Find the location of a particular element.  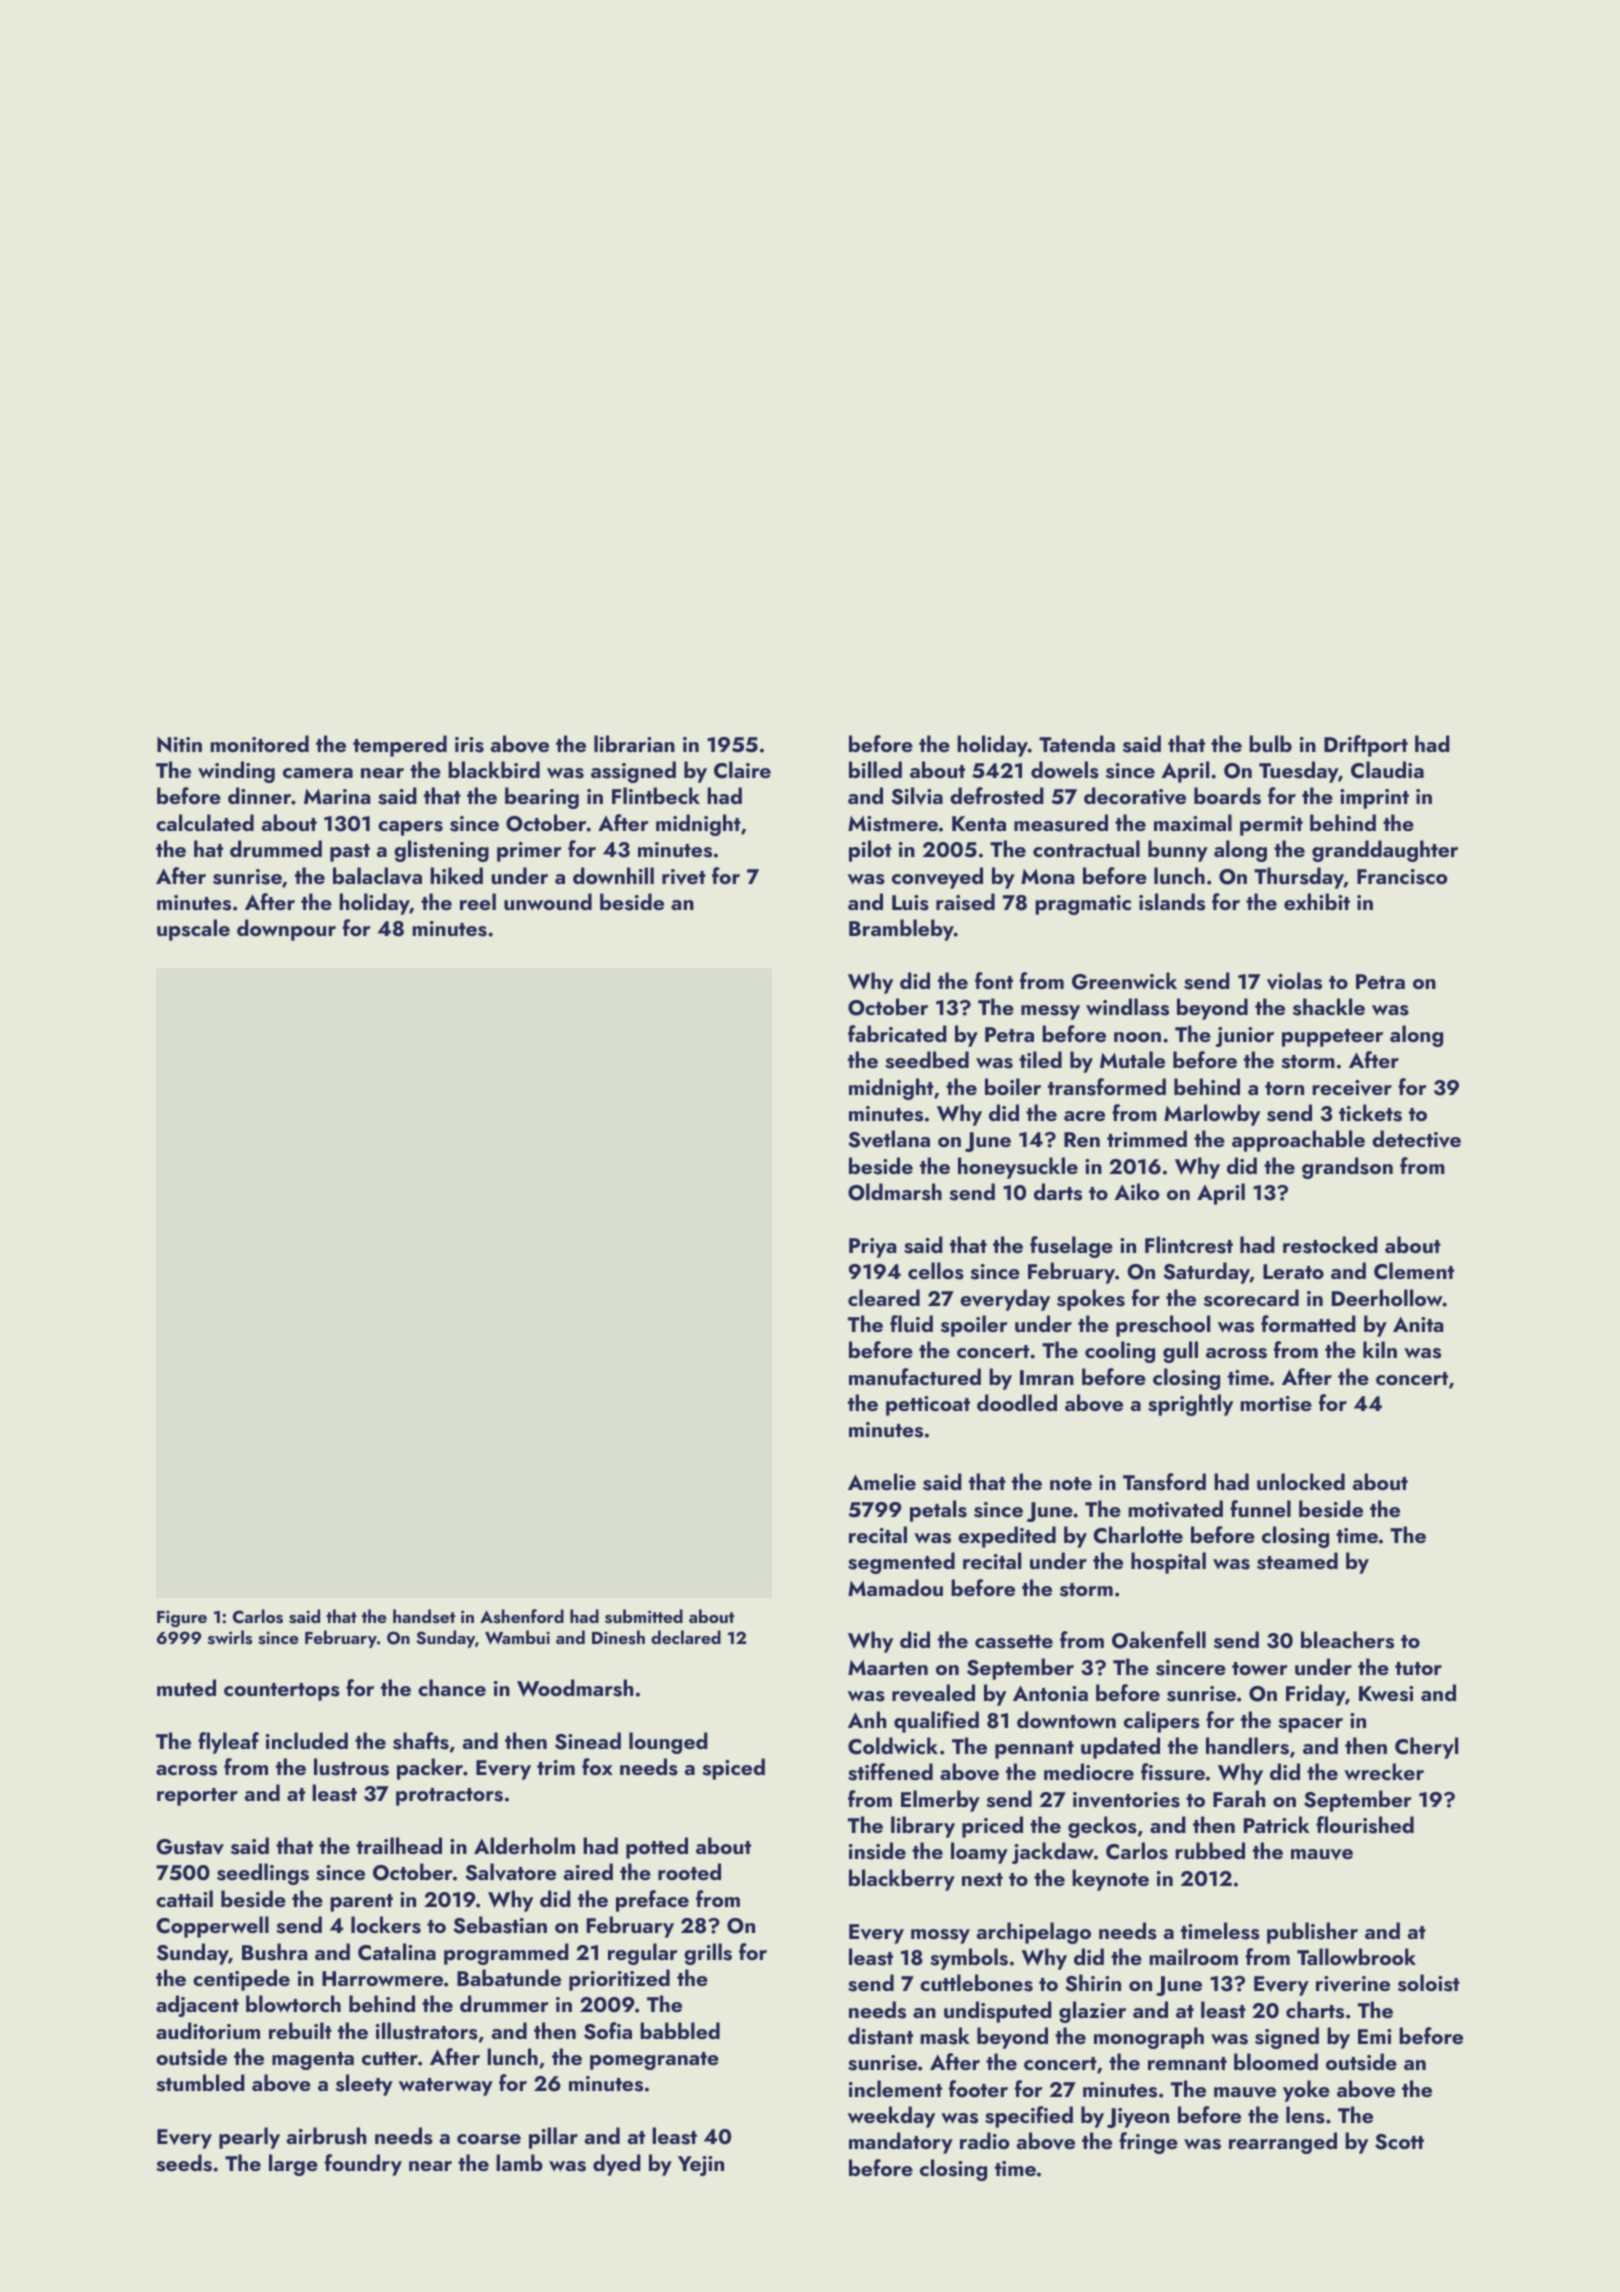

downpour is located at coordinates (286, 930).
